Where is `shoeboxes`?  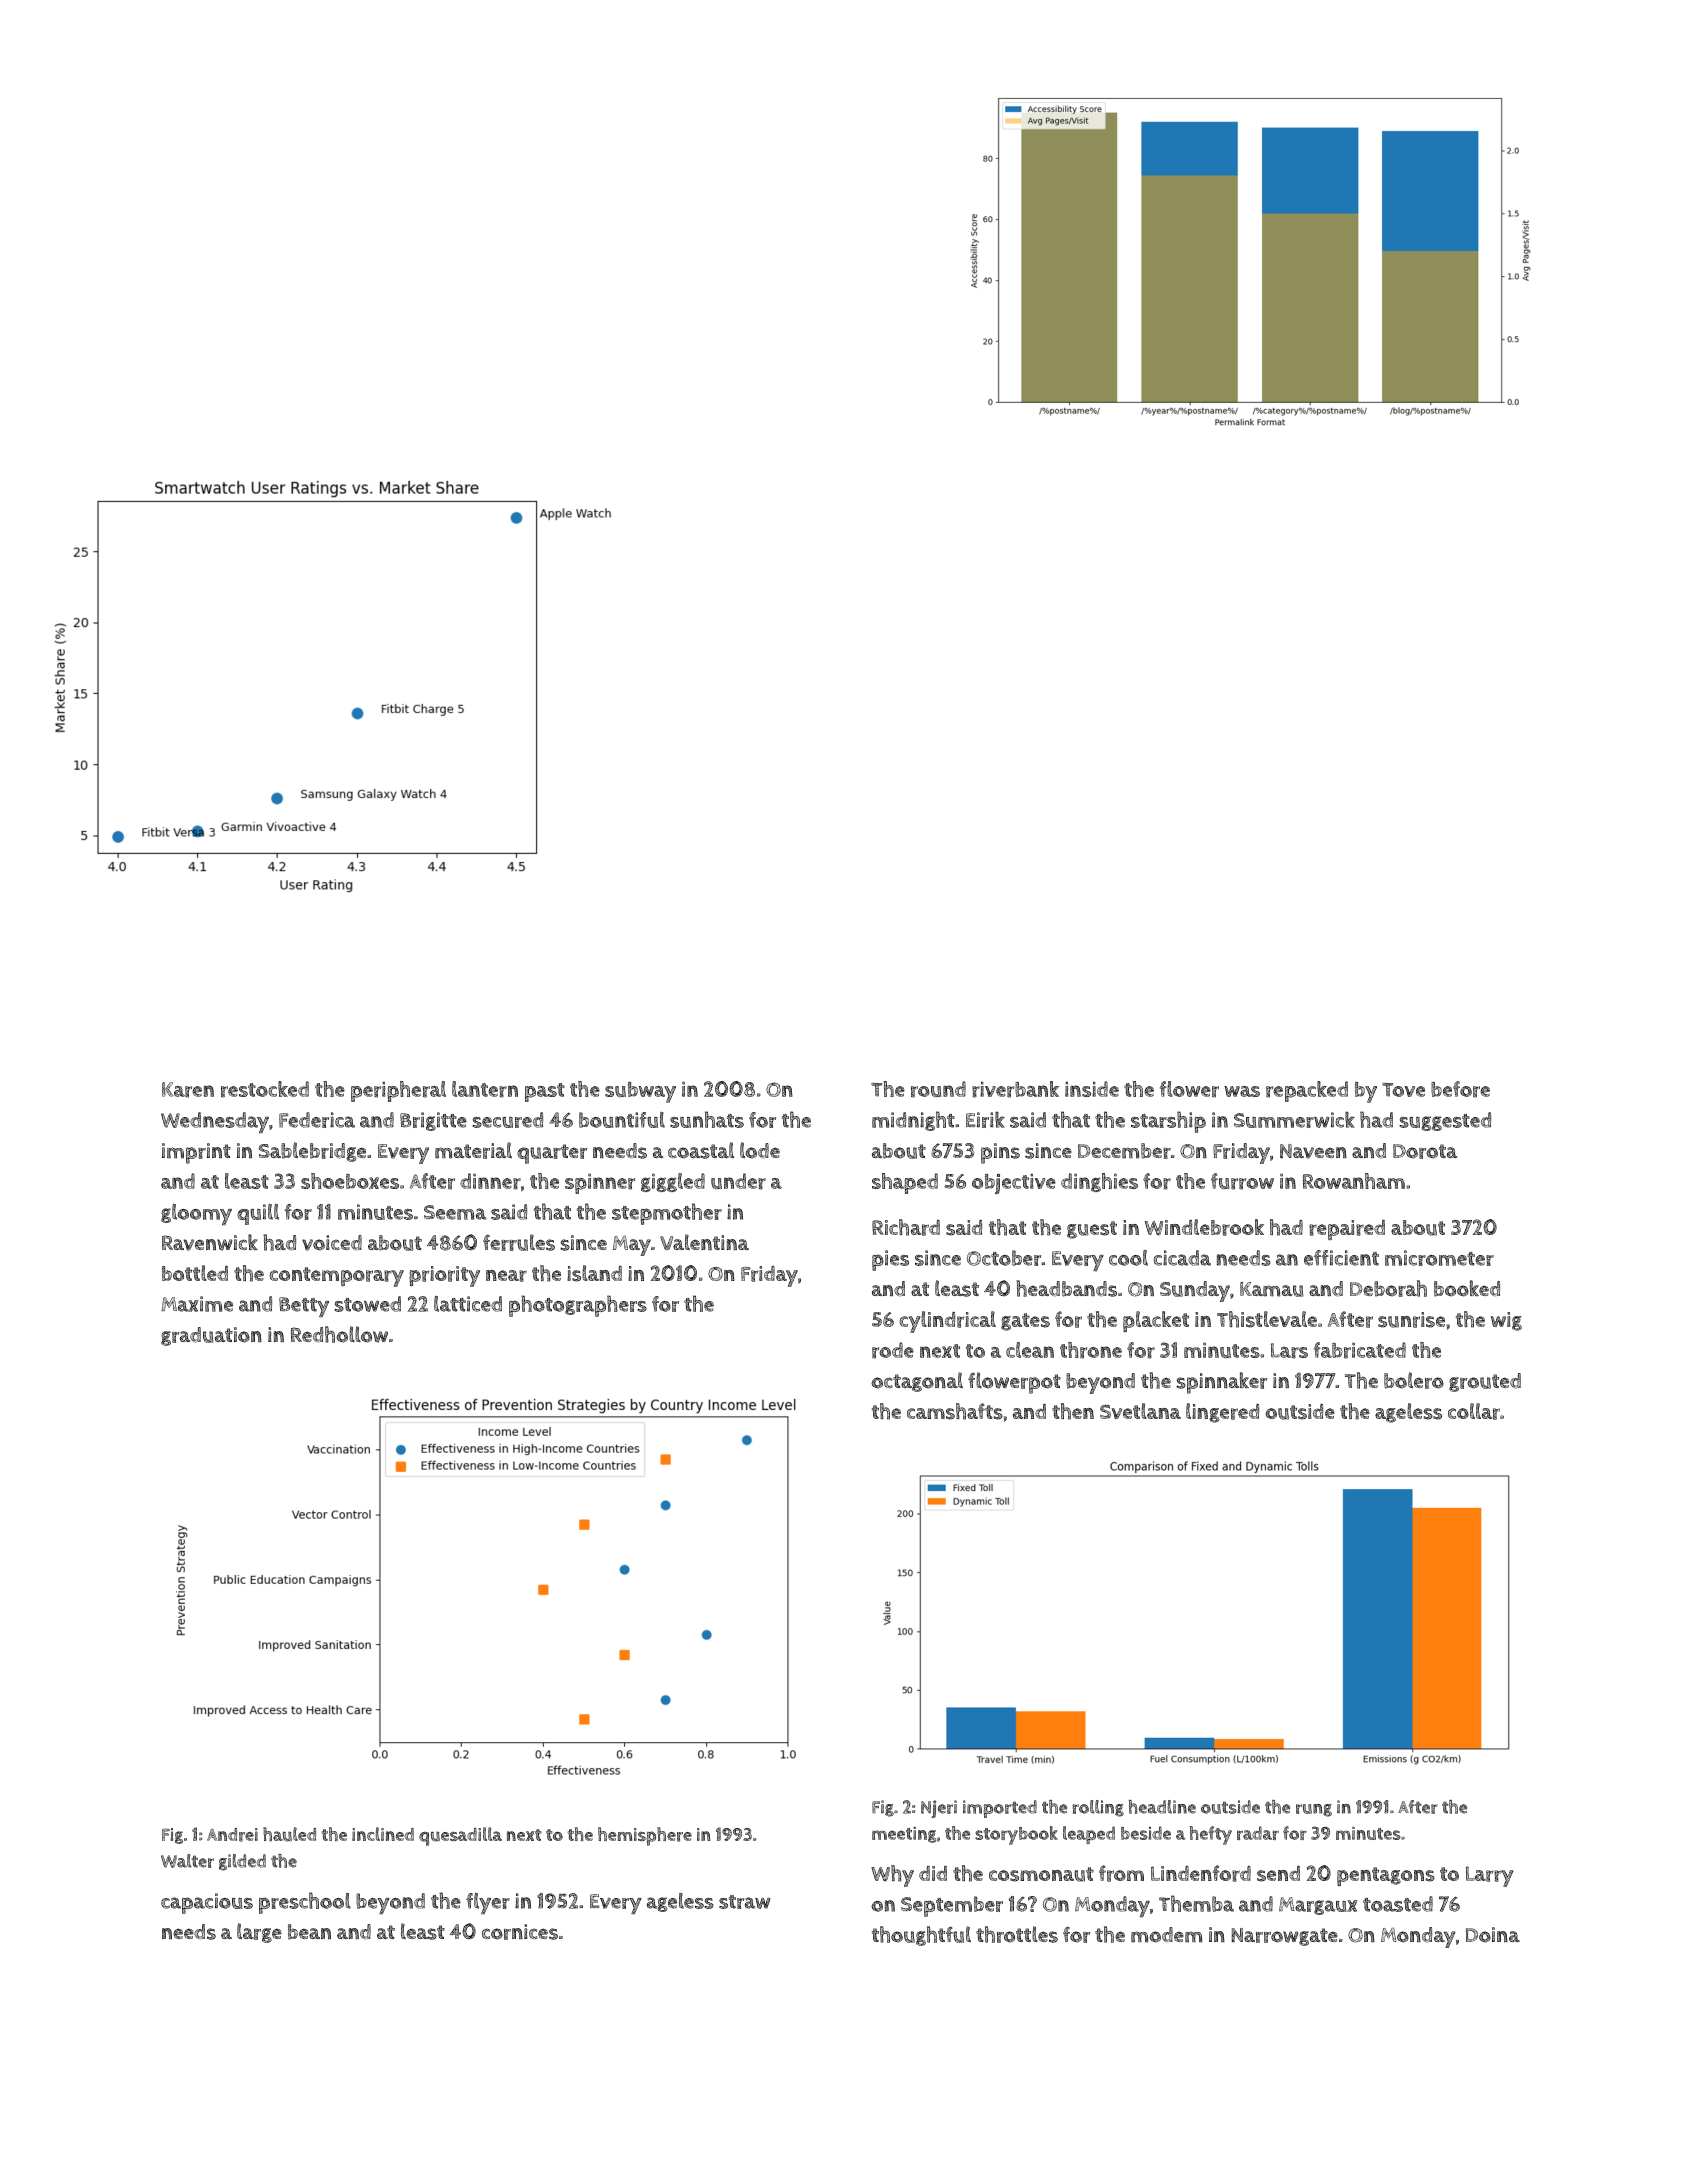 shoeboxes is located at coordinates (350, 1181).
